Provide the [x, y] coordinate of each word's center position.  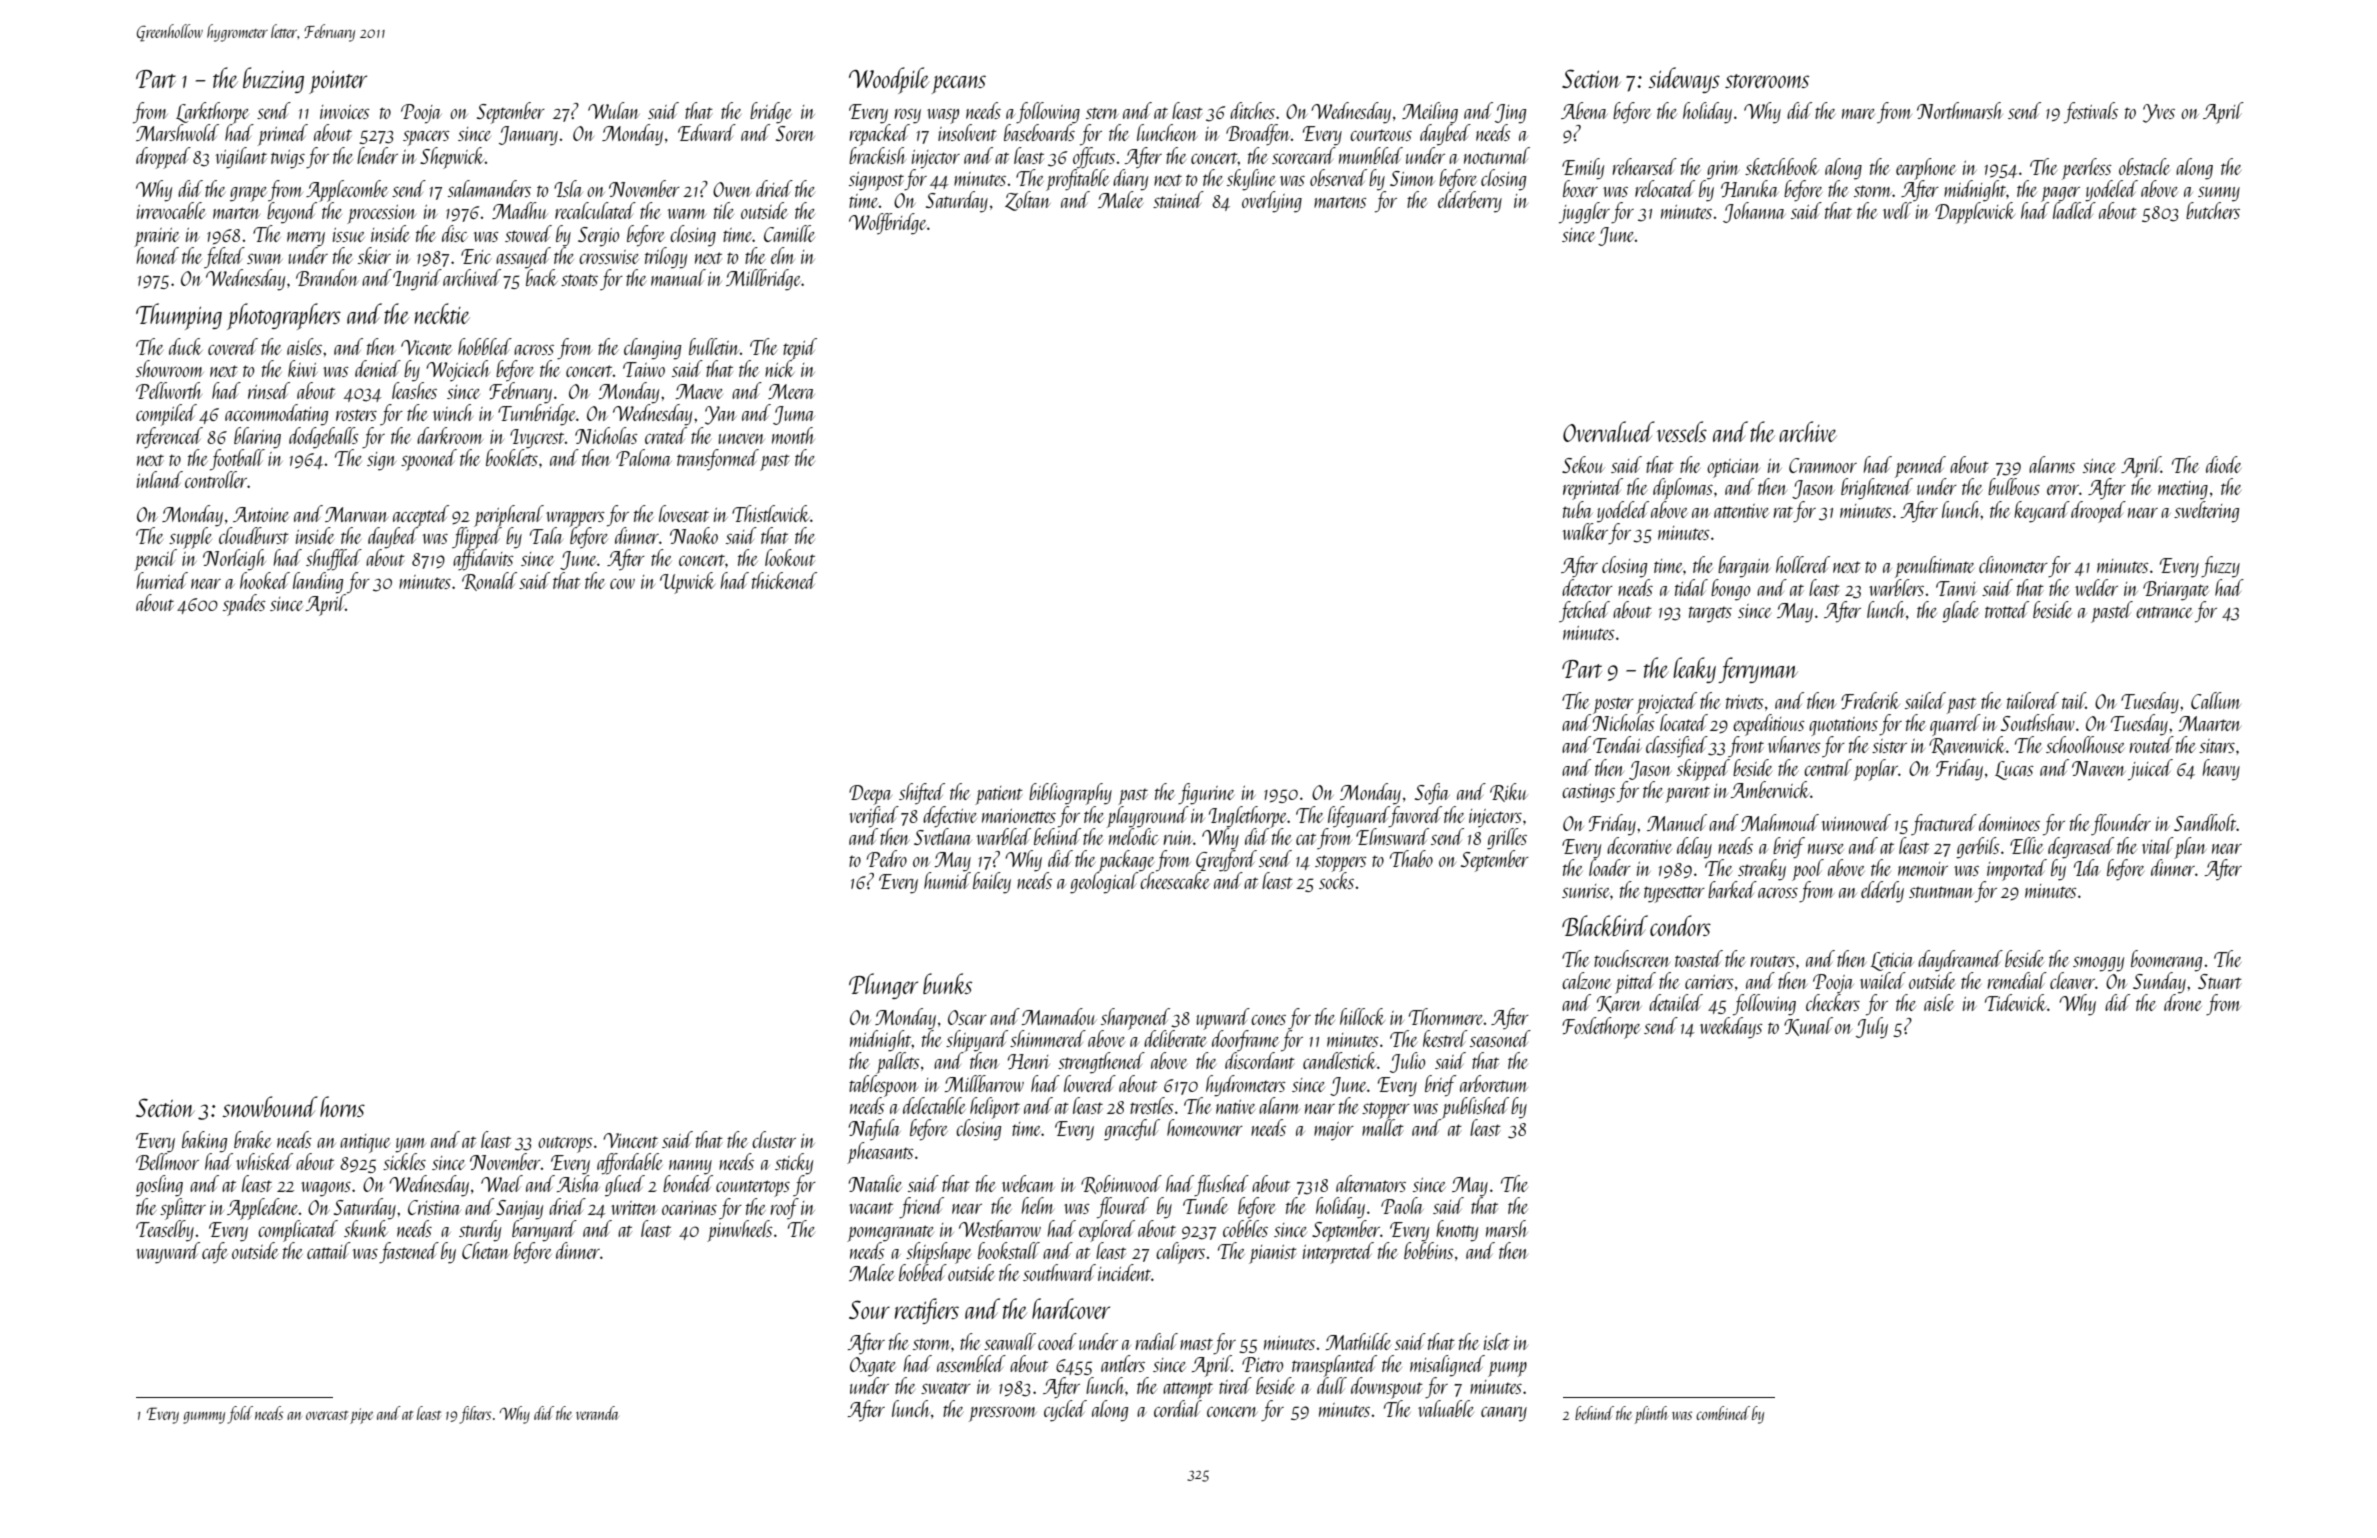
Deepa [870, 795]
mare [1858, 114]
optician [1733, 468]
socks [1336, 880]
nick [780, 368]
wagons [326, 1189]
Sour [869, 1309]
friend [921, 1208]
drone [2183, 1002]
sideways [1684, 80]
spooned [429, 460]
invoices [345, 112]
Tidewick [2016, 1002]
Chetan [486, 1250]
